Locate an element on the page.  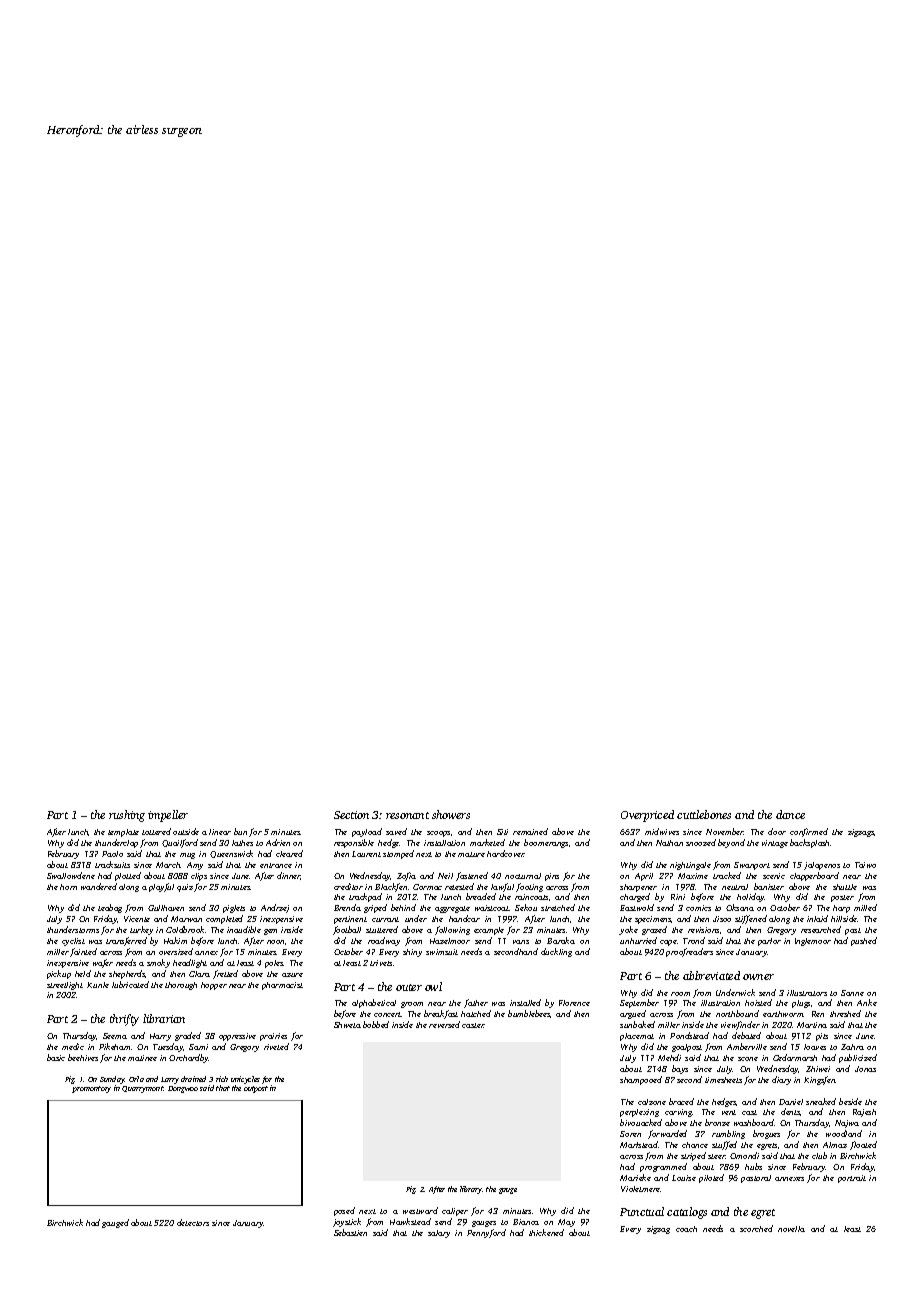
showers is located at coordinates (451, 814).
